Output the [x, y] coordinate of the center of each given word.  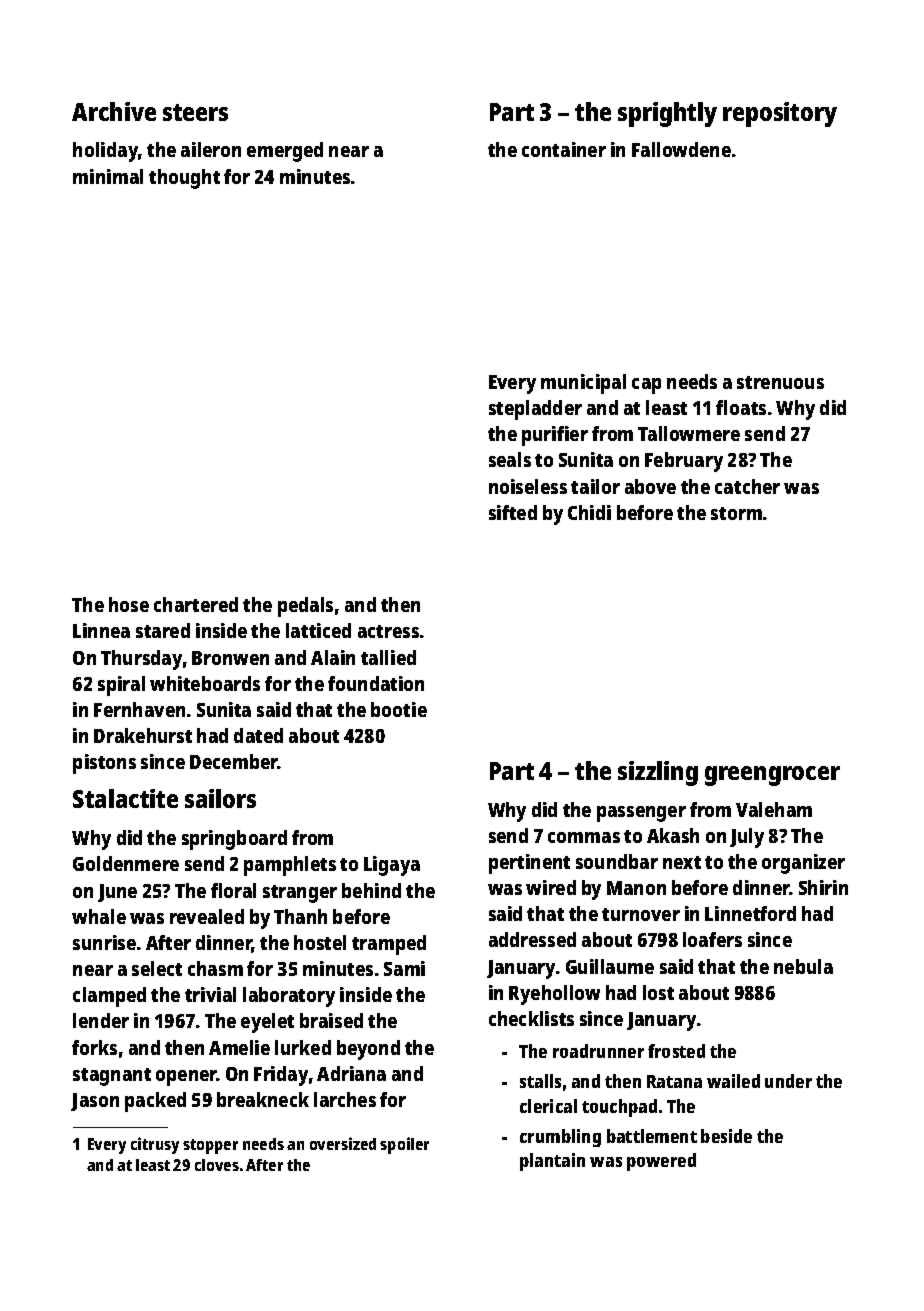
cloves [217, 1165]
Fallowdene [681, 149]
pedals [305, 607]
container [564, 149]
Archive [114, 111]
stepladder [535, 410]
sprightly [667, 114]
